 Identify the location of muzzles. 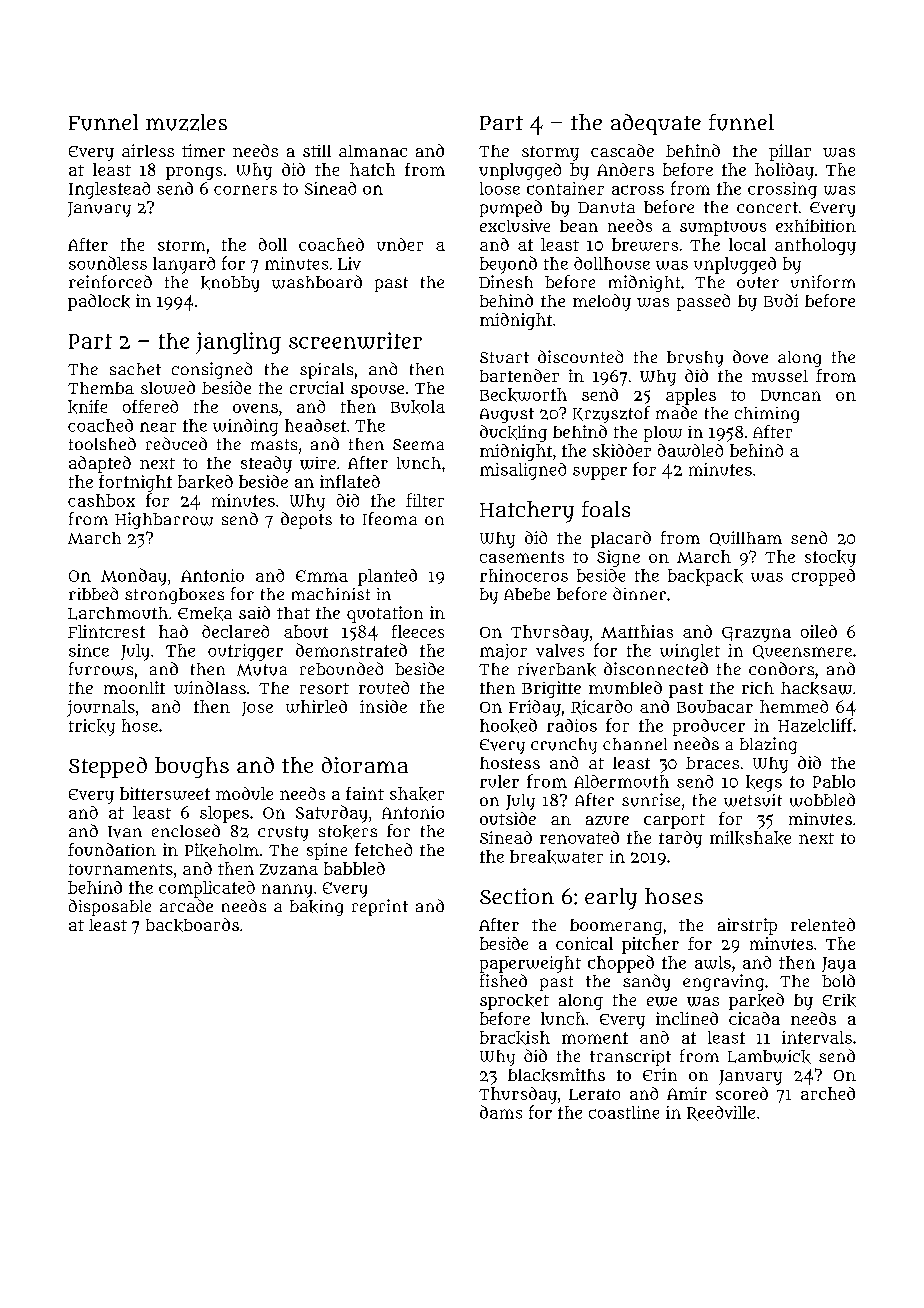
(186, 122).
